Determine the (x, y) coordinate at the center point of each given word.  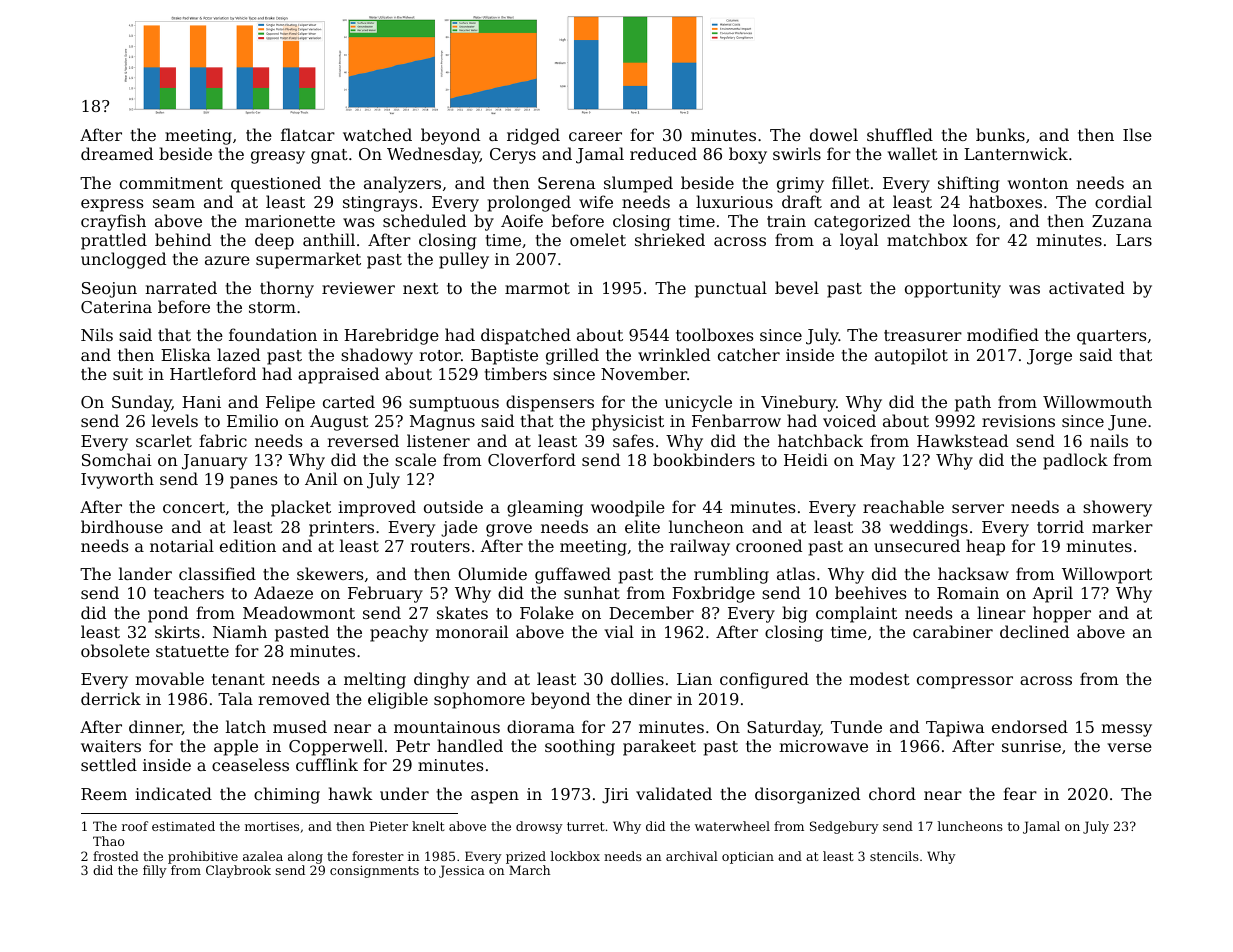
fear (1020, 793)
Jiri (615, 796)
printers (341, 529)
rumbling (731, 575)
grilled (572, 356)
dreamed (117, 153)
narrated (181, 287)
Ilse (1137, 134)
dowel (834, 134)
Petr (413, 746)
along (305, 857)
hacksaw (973, 573)
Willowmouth (1097, 401)
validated (674, 793)
